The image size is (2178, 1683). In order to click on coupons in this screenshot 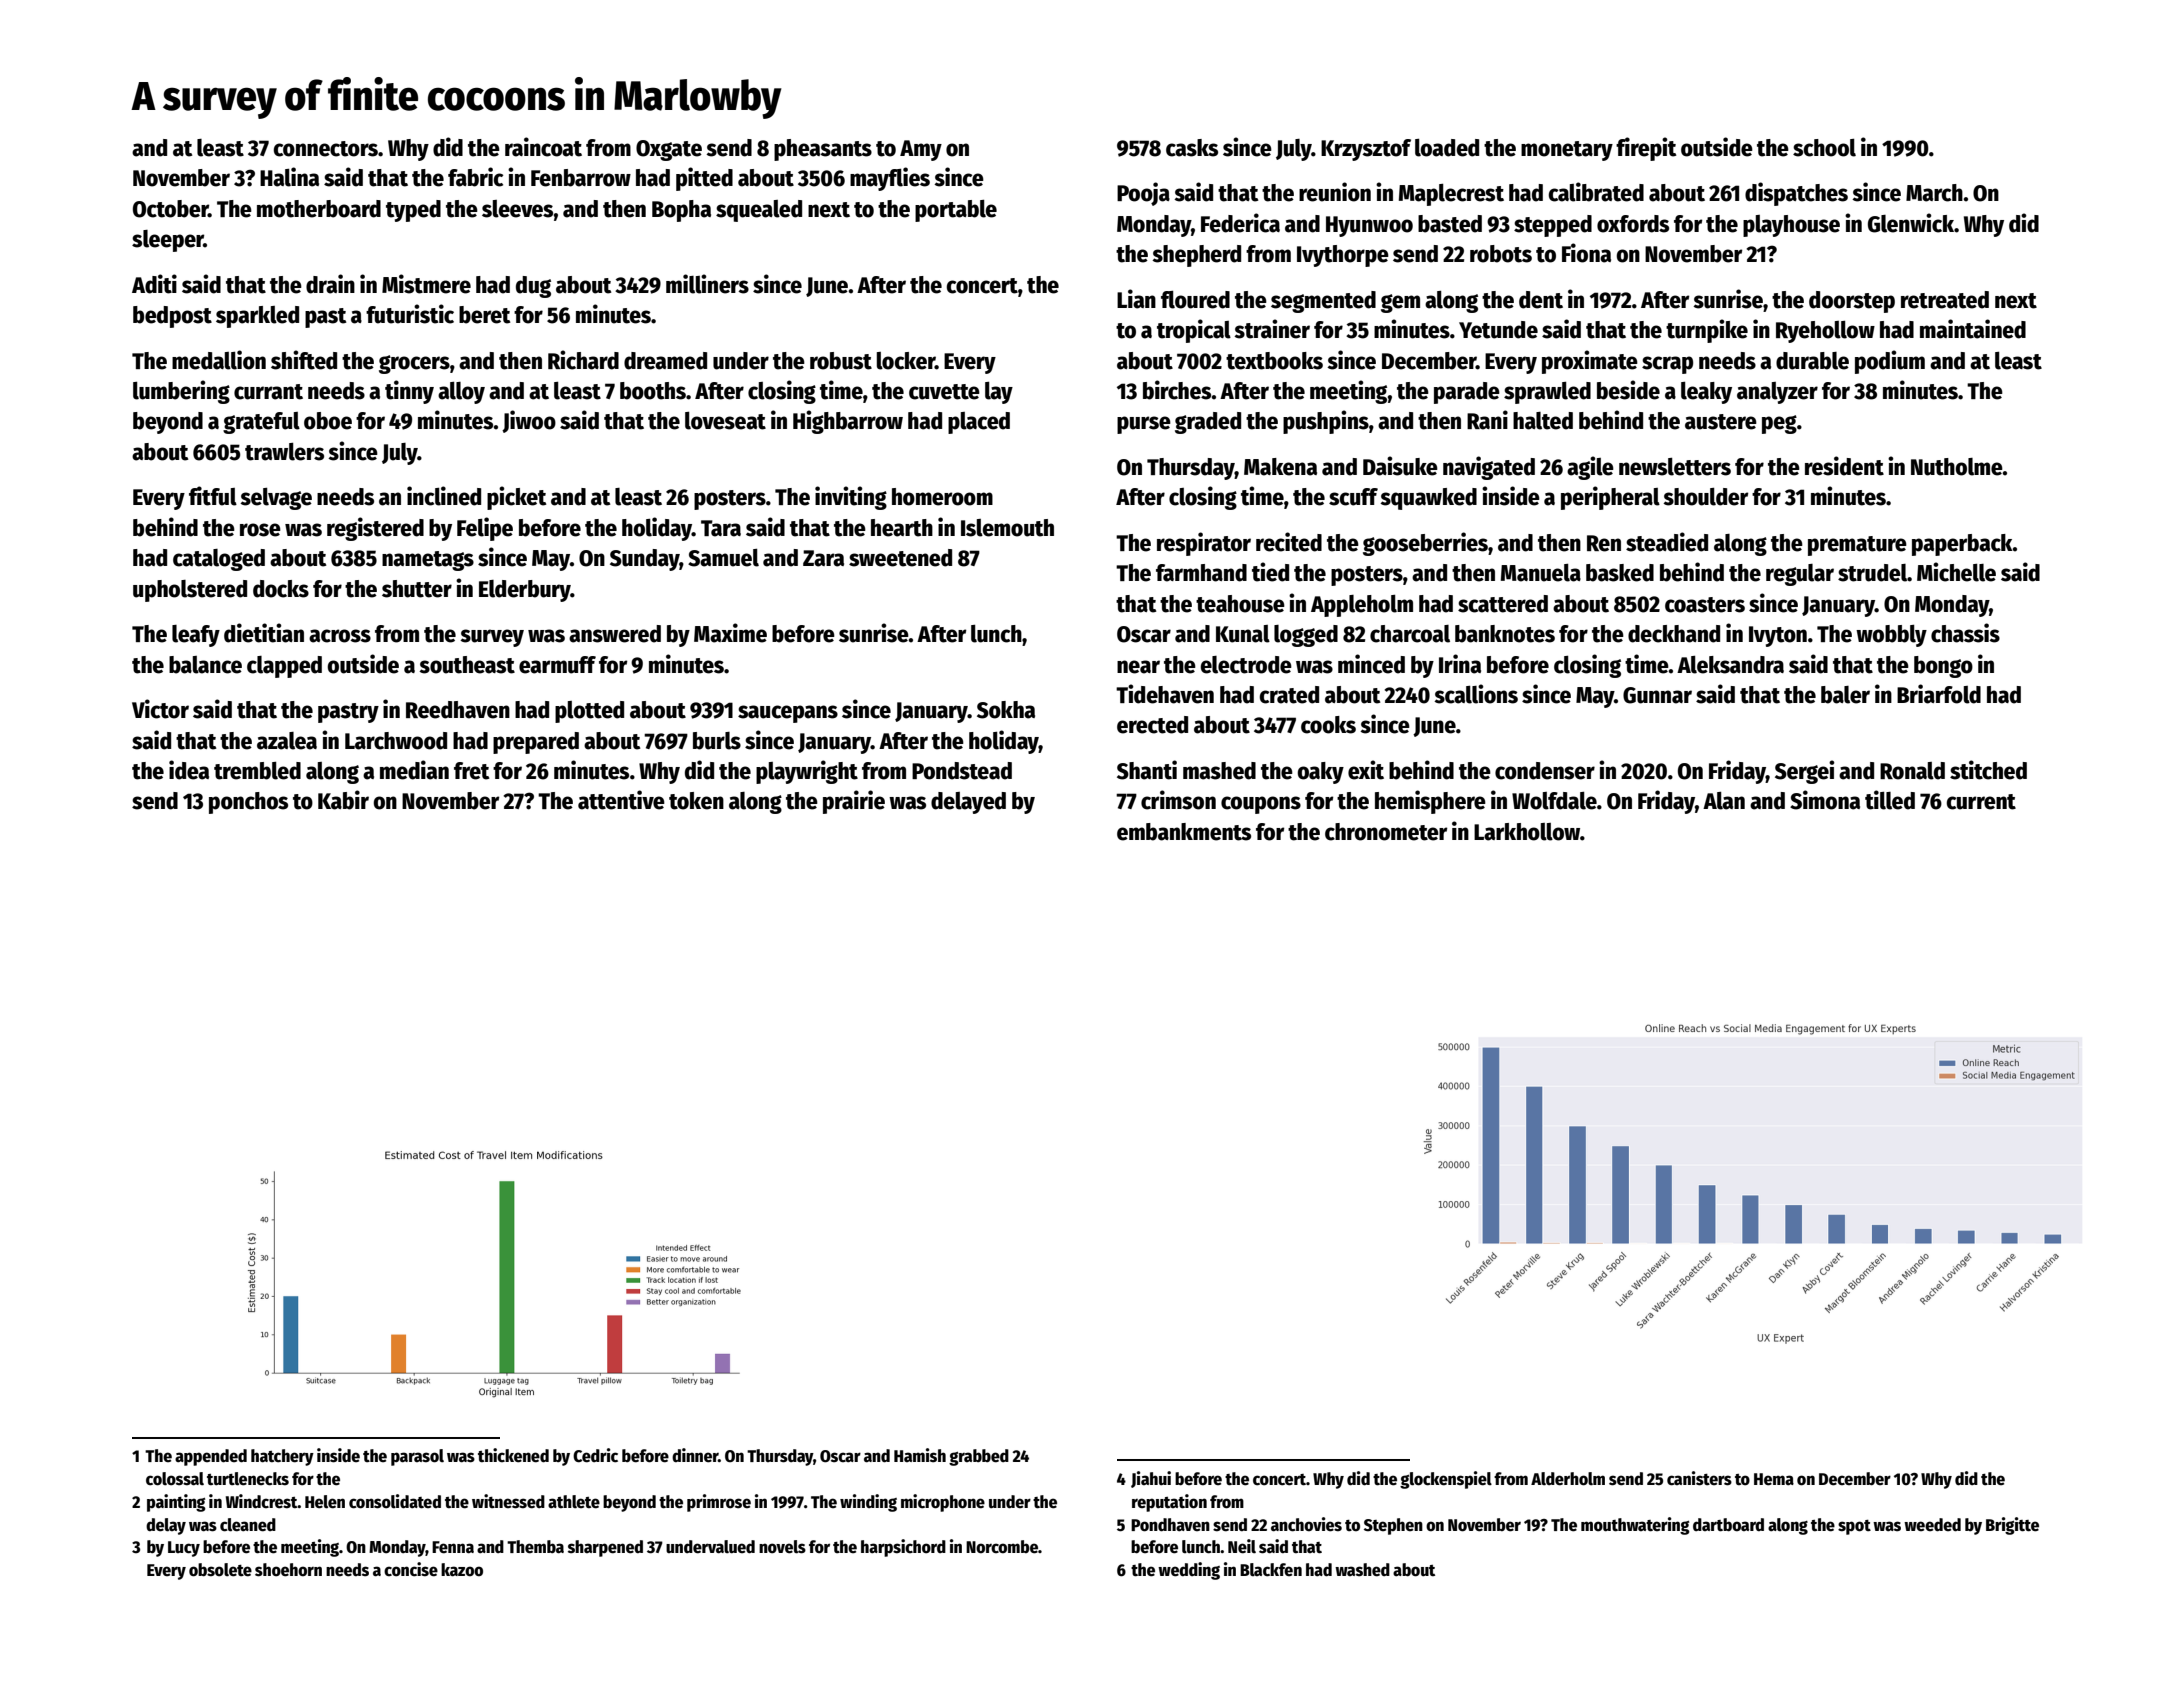, I will do `click(1261, 805)`.
